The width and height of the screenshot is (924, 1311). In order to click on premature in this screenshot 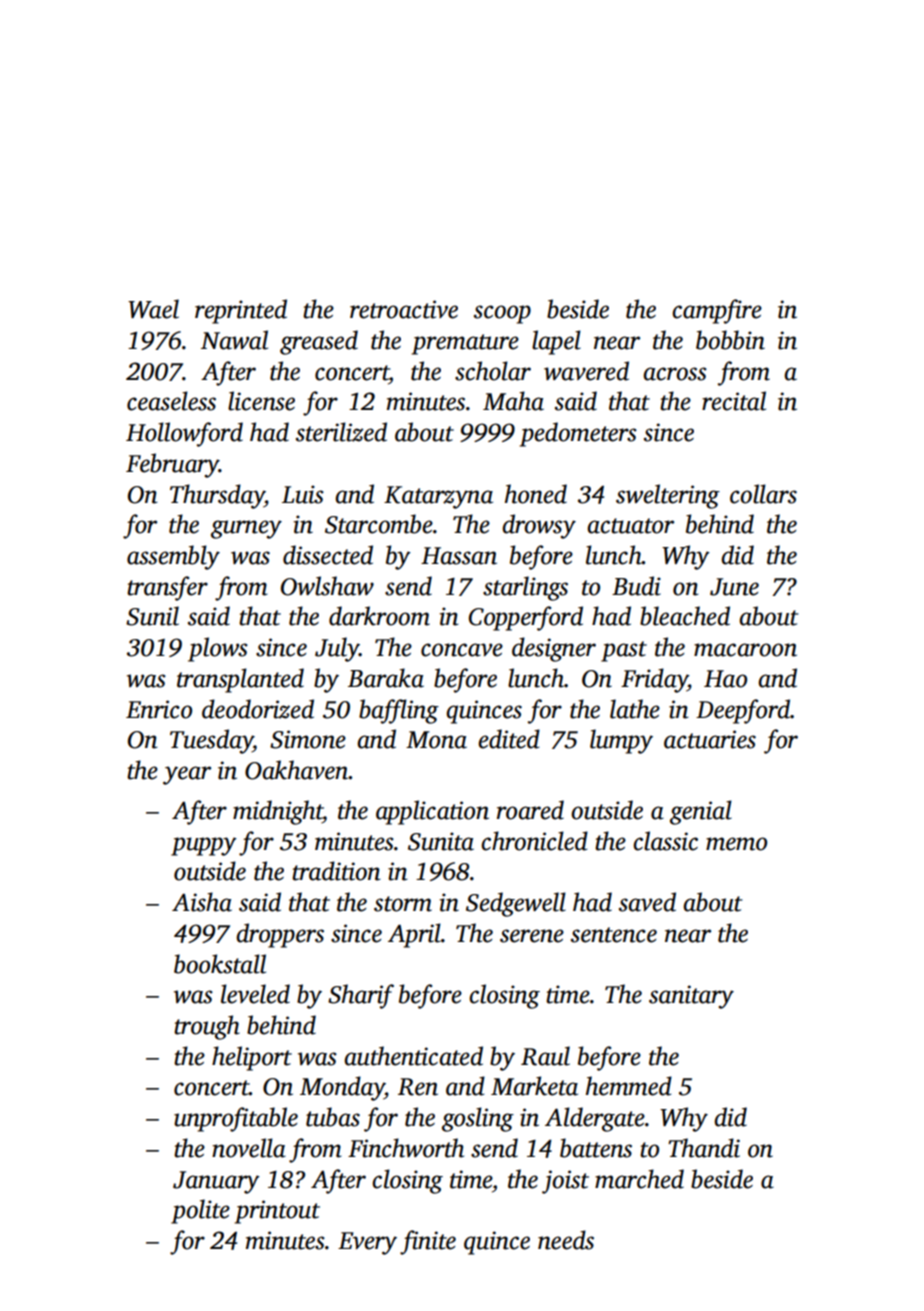, I will do `click(465, 344)`.
